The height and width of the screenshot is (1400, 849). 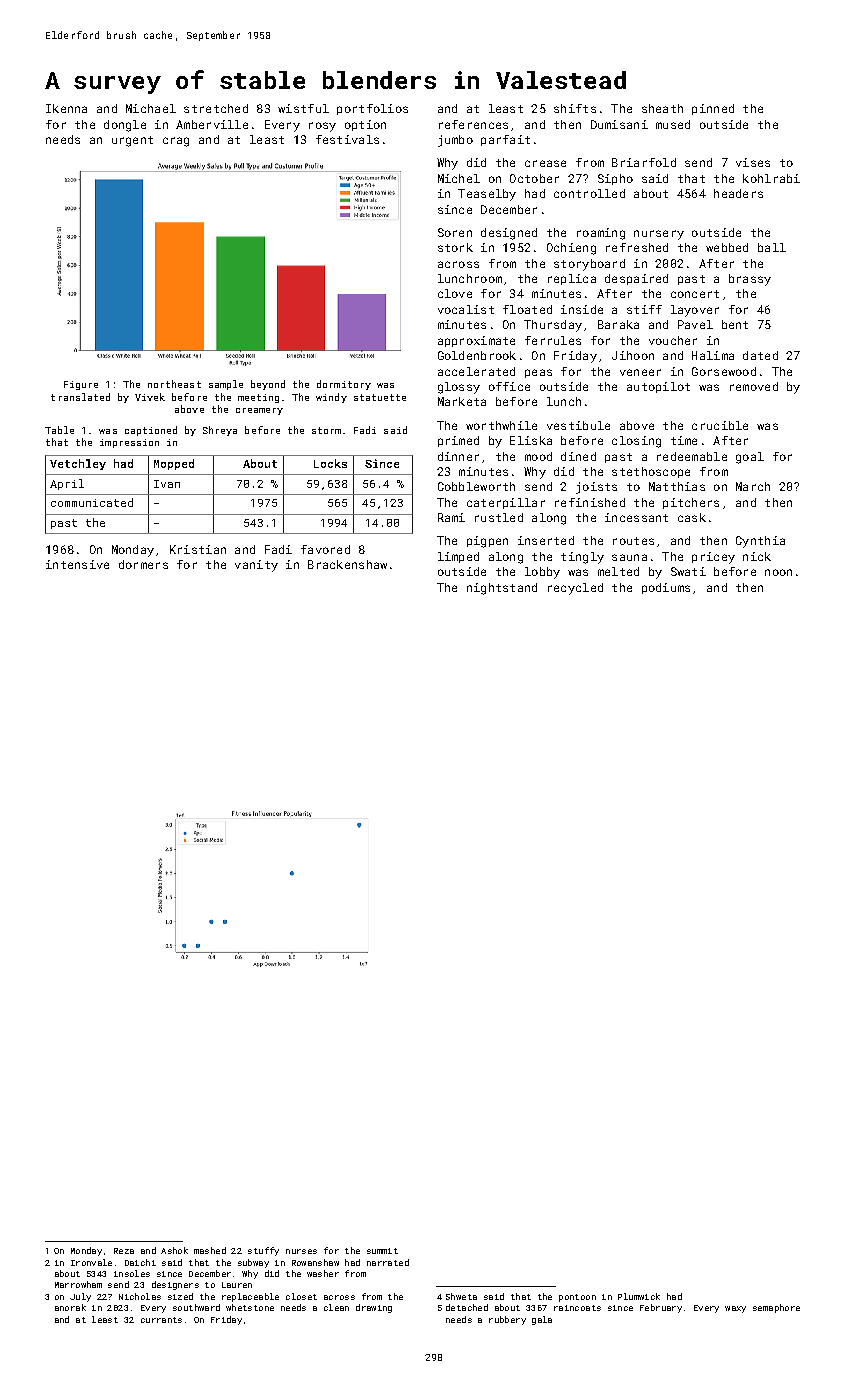 I want to click on festivals, so click(x=347, y=139).
